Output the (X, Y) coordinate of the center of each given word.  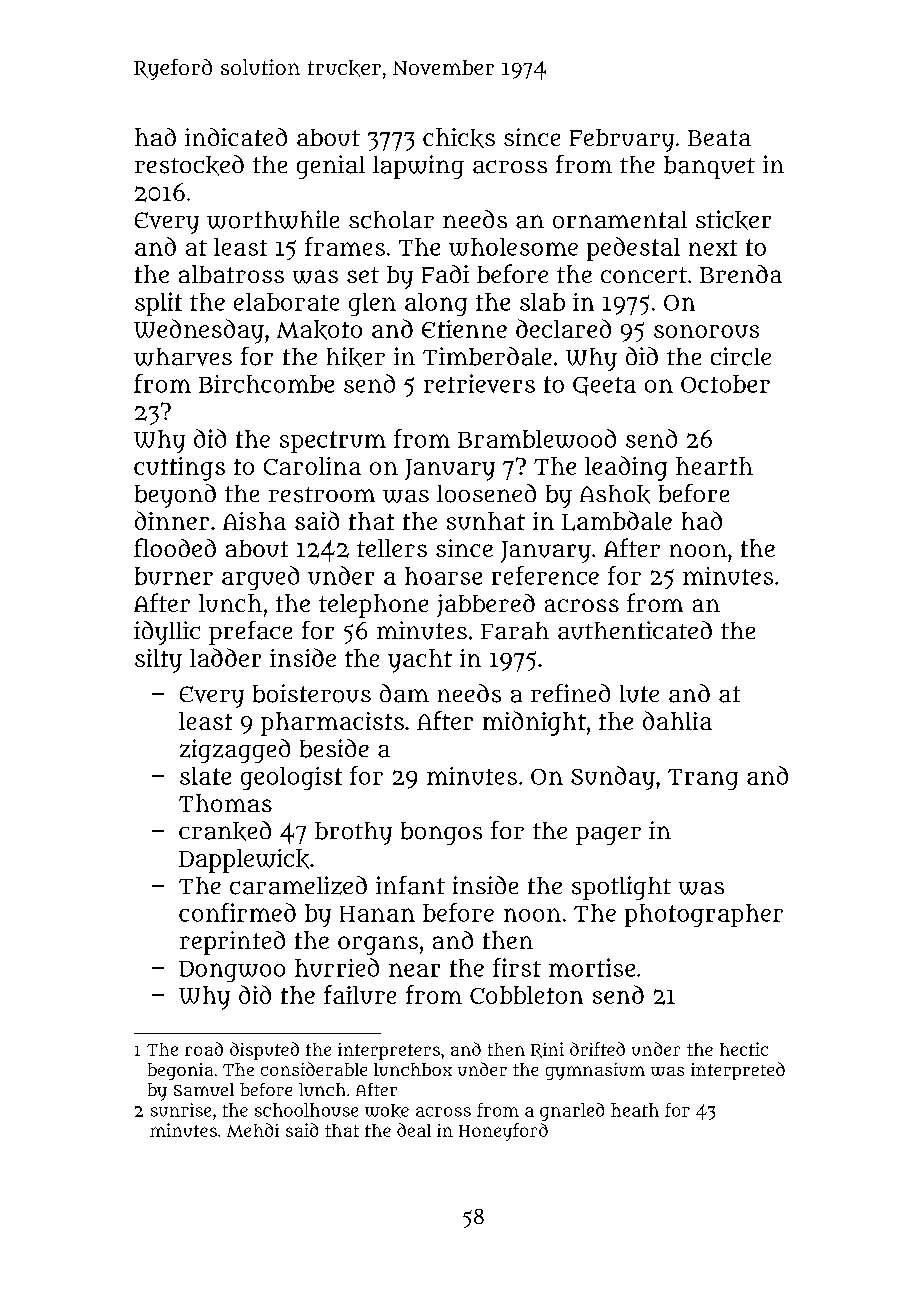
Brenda (741, 274)
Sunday (613, 778)
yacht (420, 661)
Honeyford (503, 1132)
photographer (704, 915)
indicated (236, 137)
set (363, 275)
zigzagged (235, 751)
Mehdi (253, 1130)
